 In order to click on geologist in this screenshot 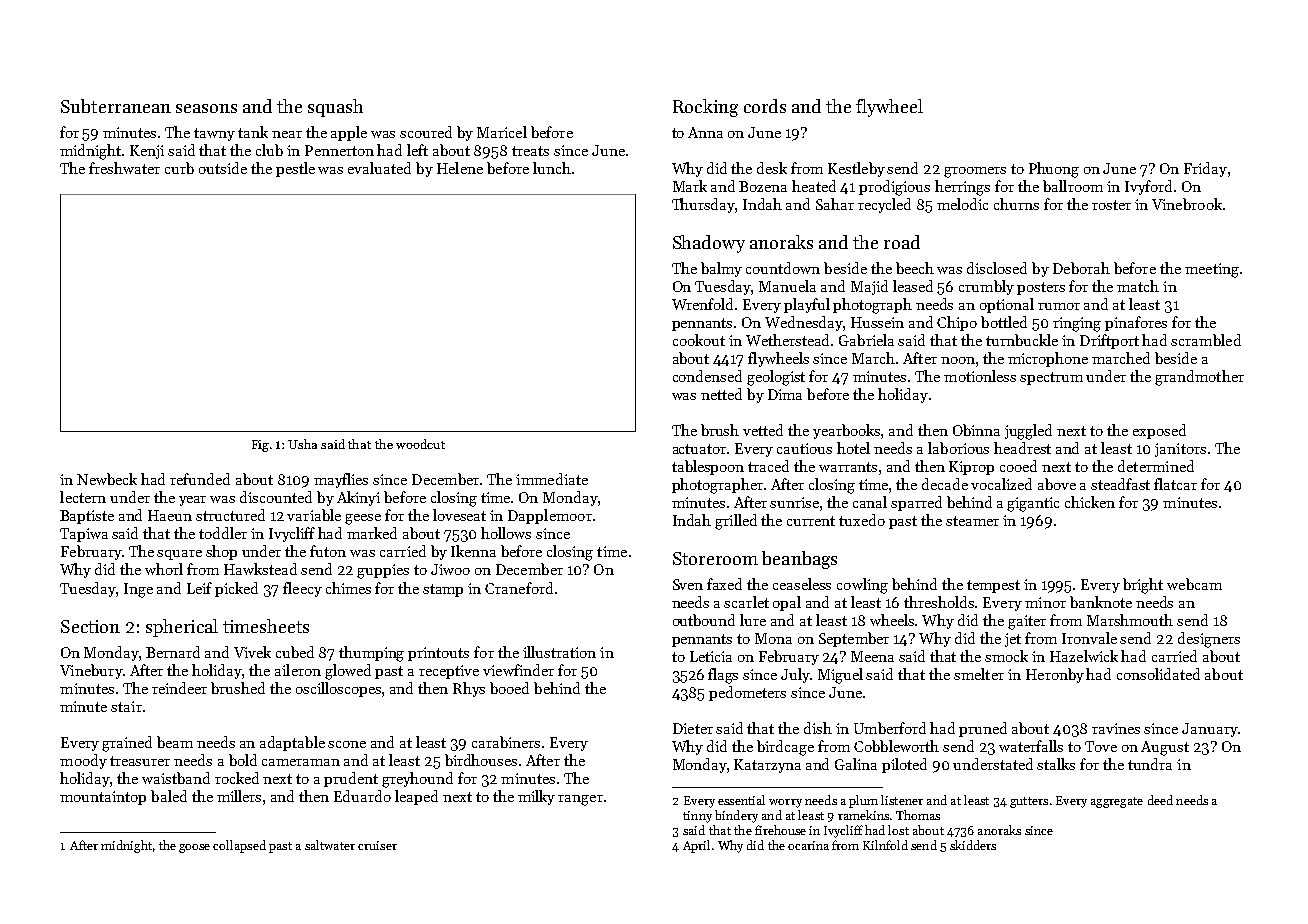, I will do `click(776, 378)`.
